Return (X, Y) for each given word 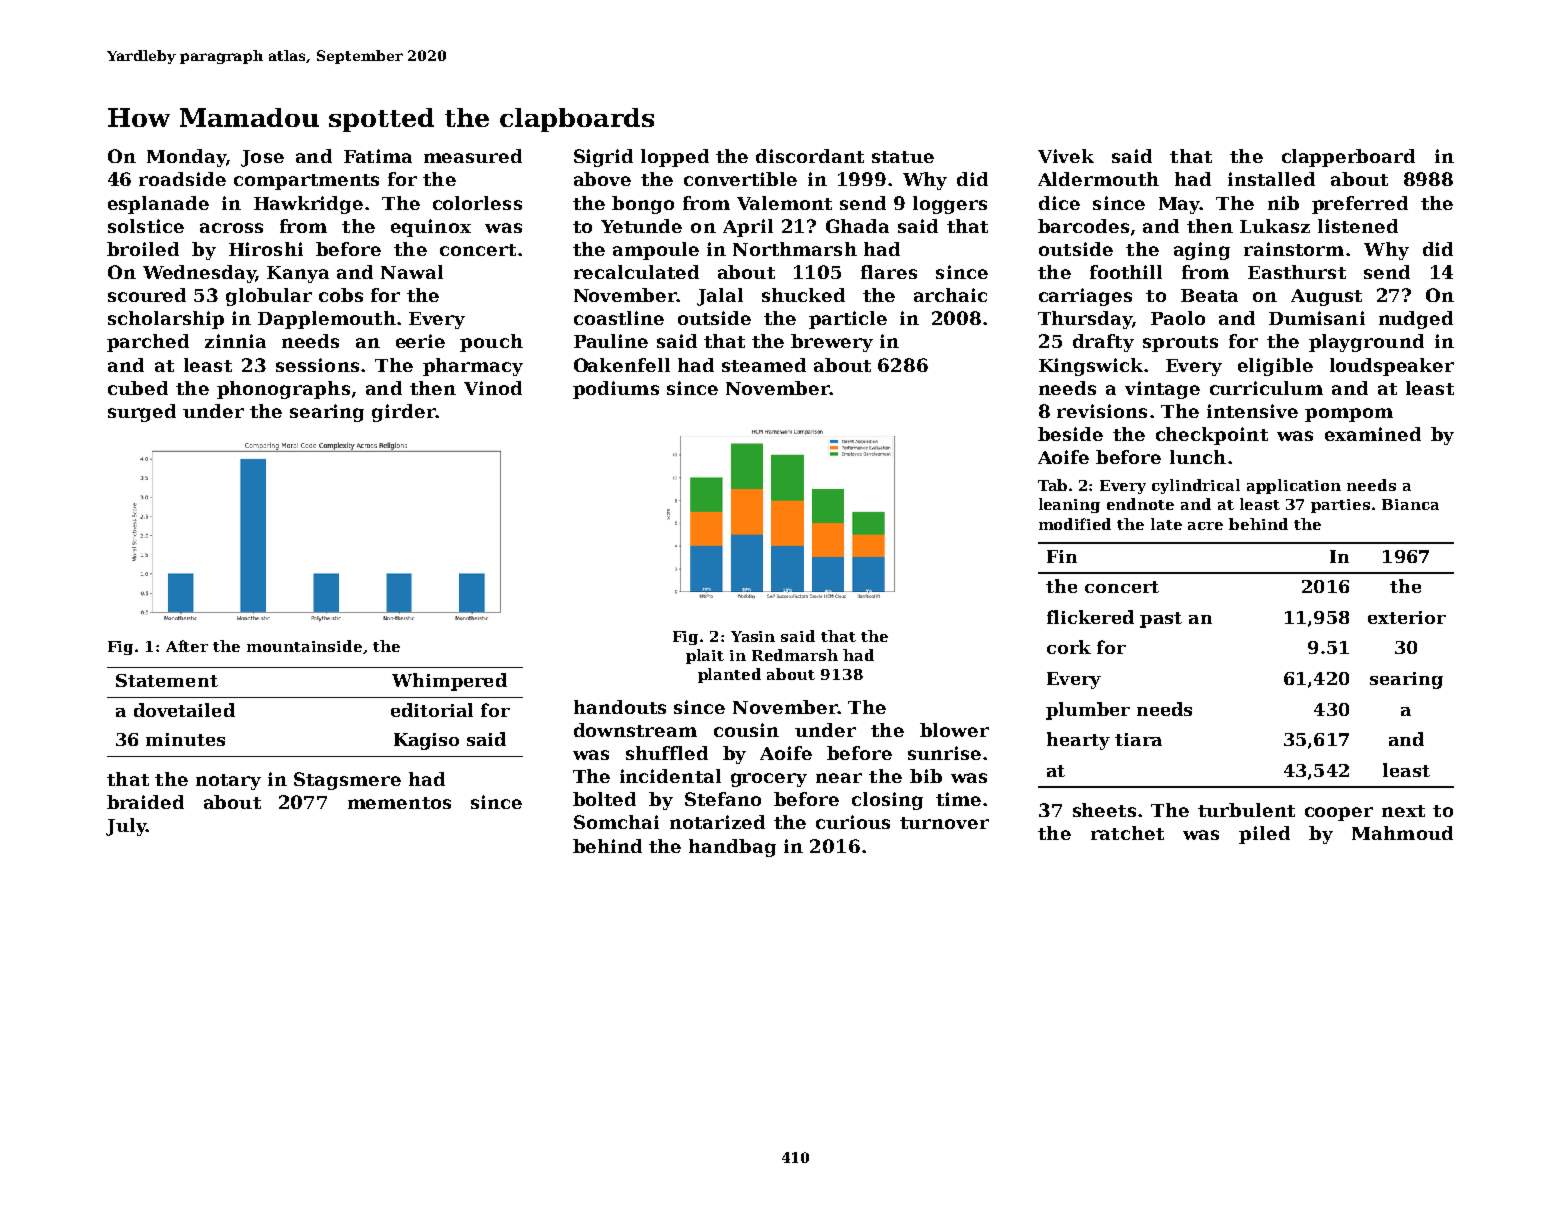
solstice (146, 226)
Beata (1209, 295)
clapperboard (1348, 158)
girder (404, 413)
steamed (764, 365)
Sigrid (603, 158)
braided (145, 802)
